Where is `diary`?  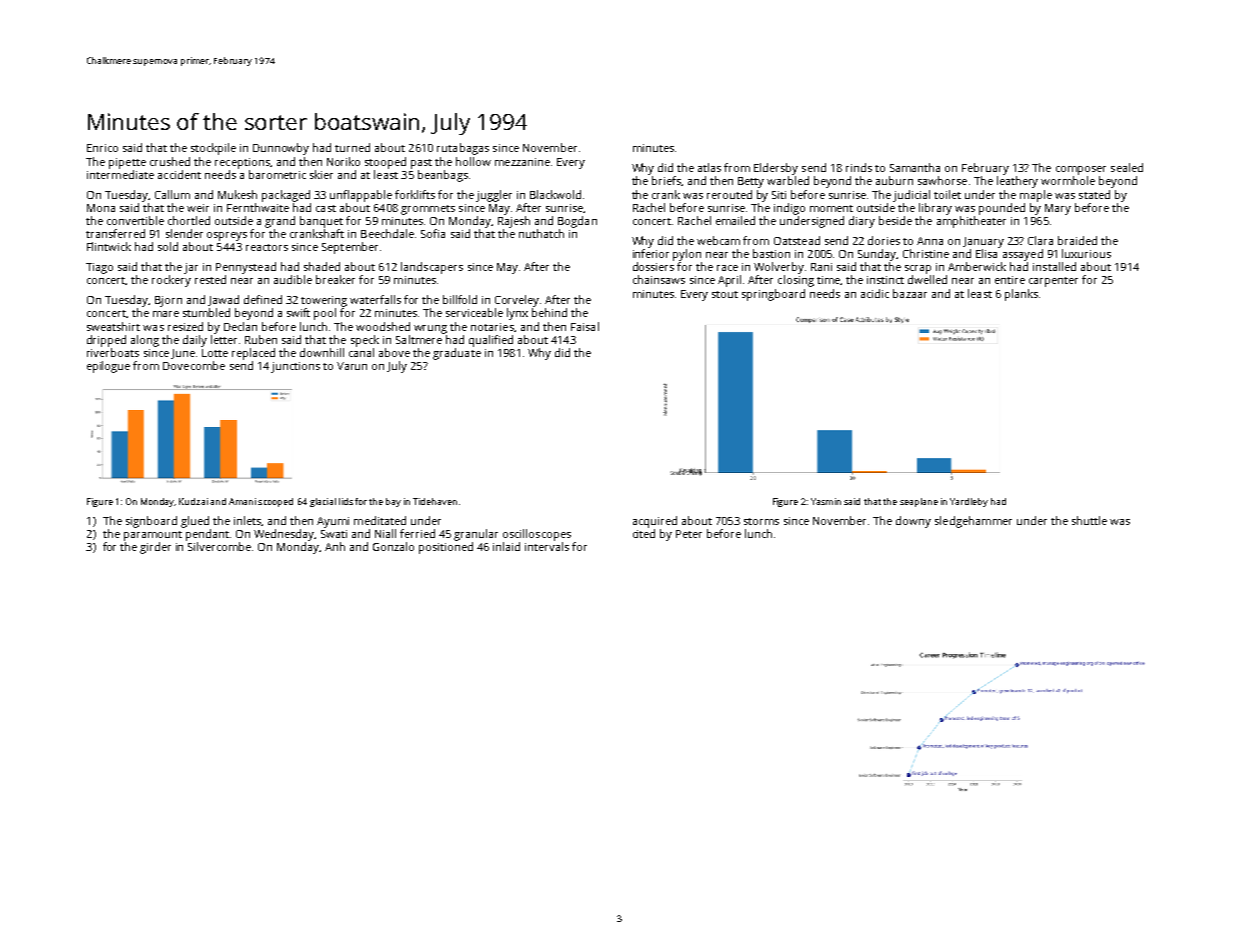
diary is located at coordinates (862, 222).
